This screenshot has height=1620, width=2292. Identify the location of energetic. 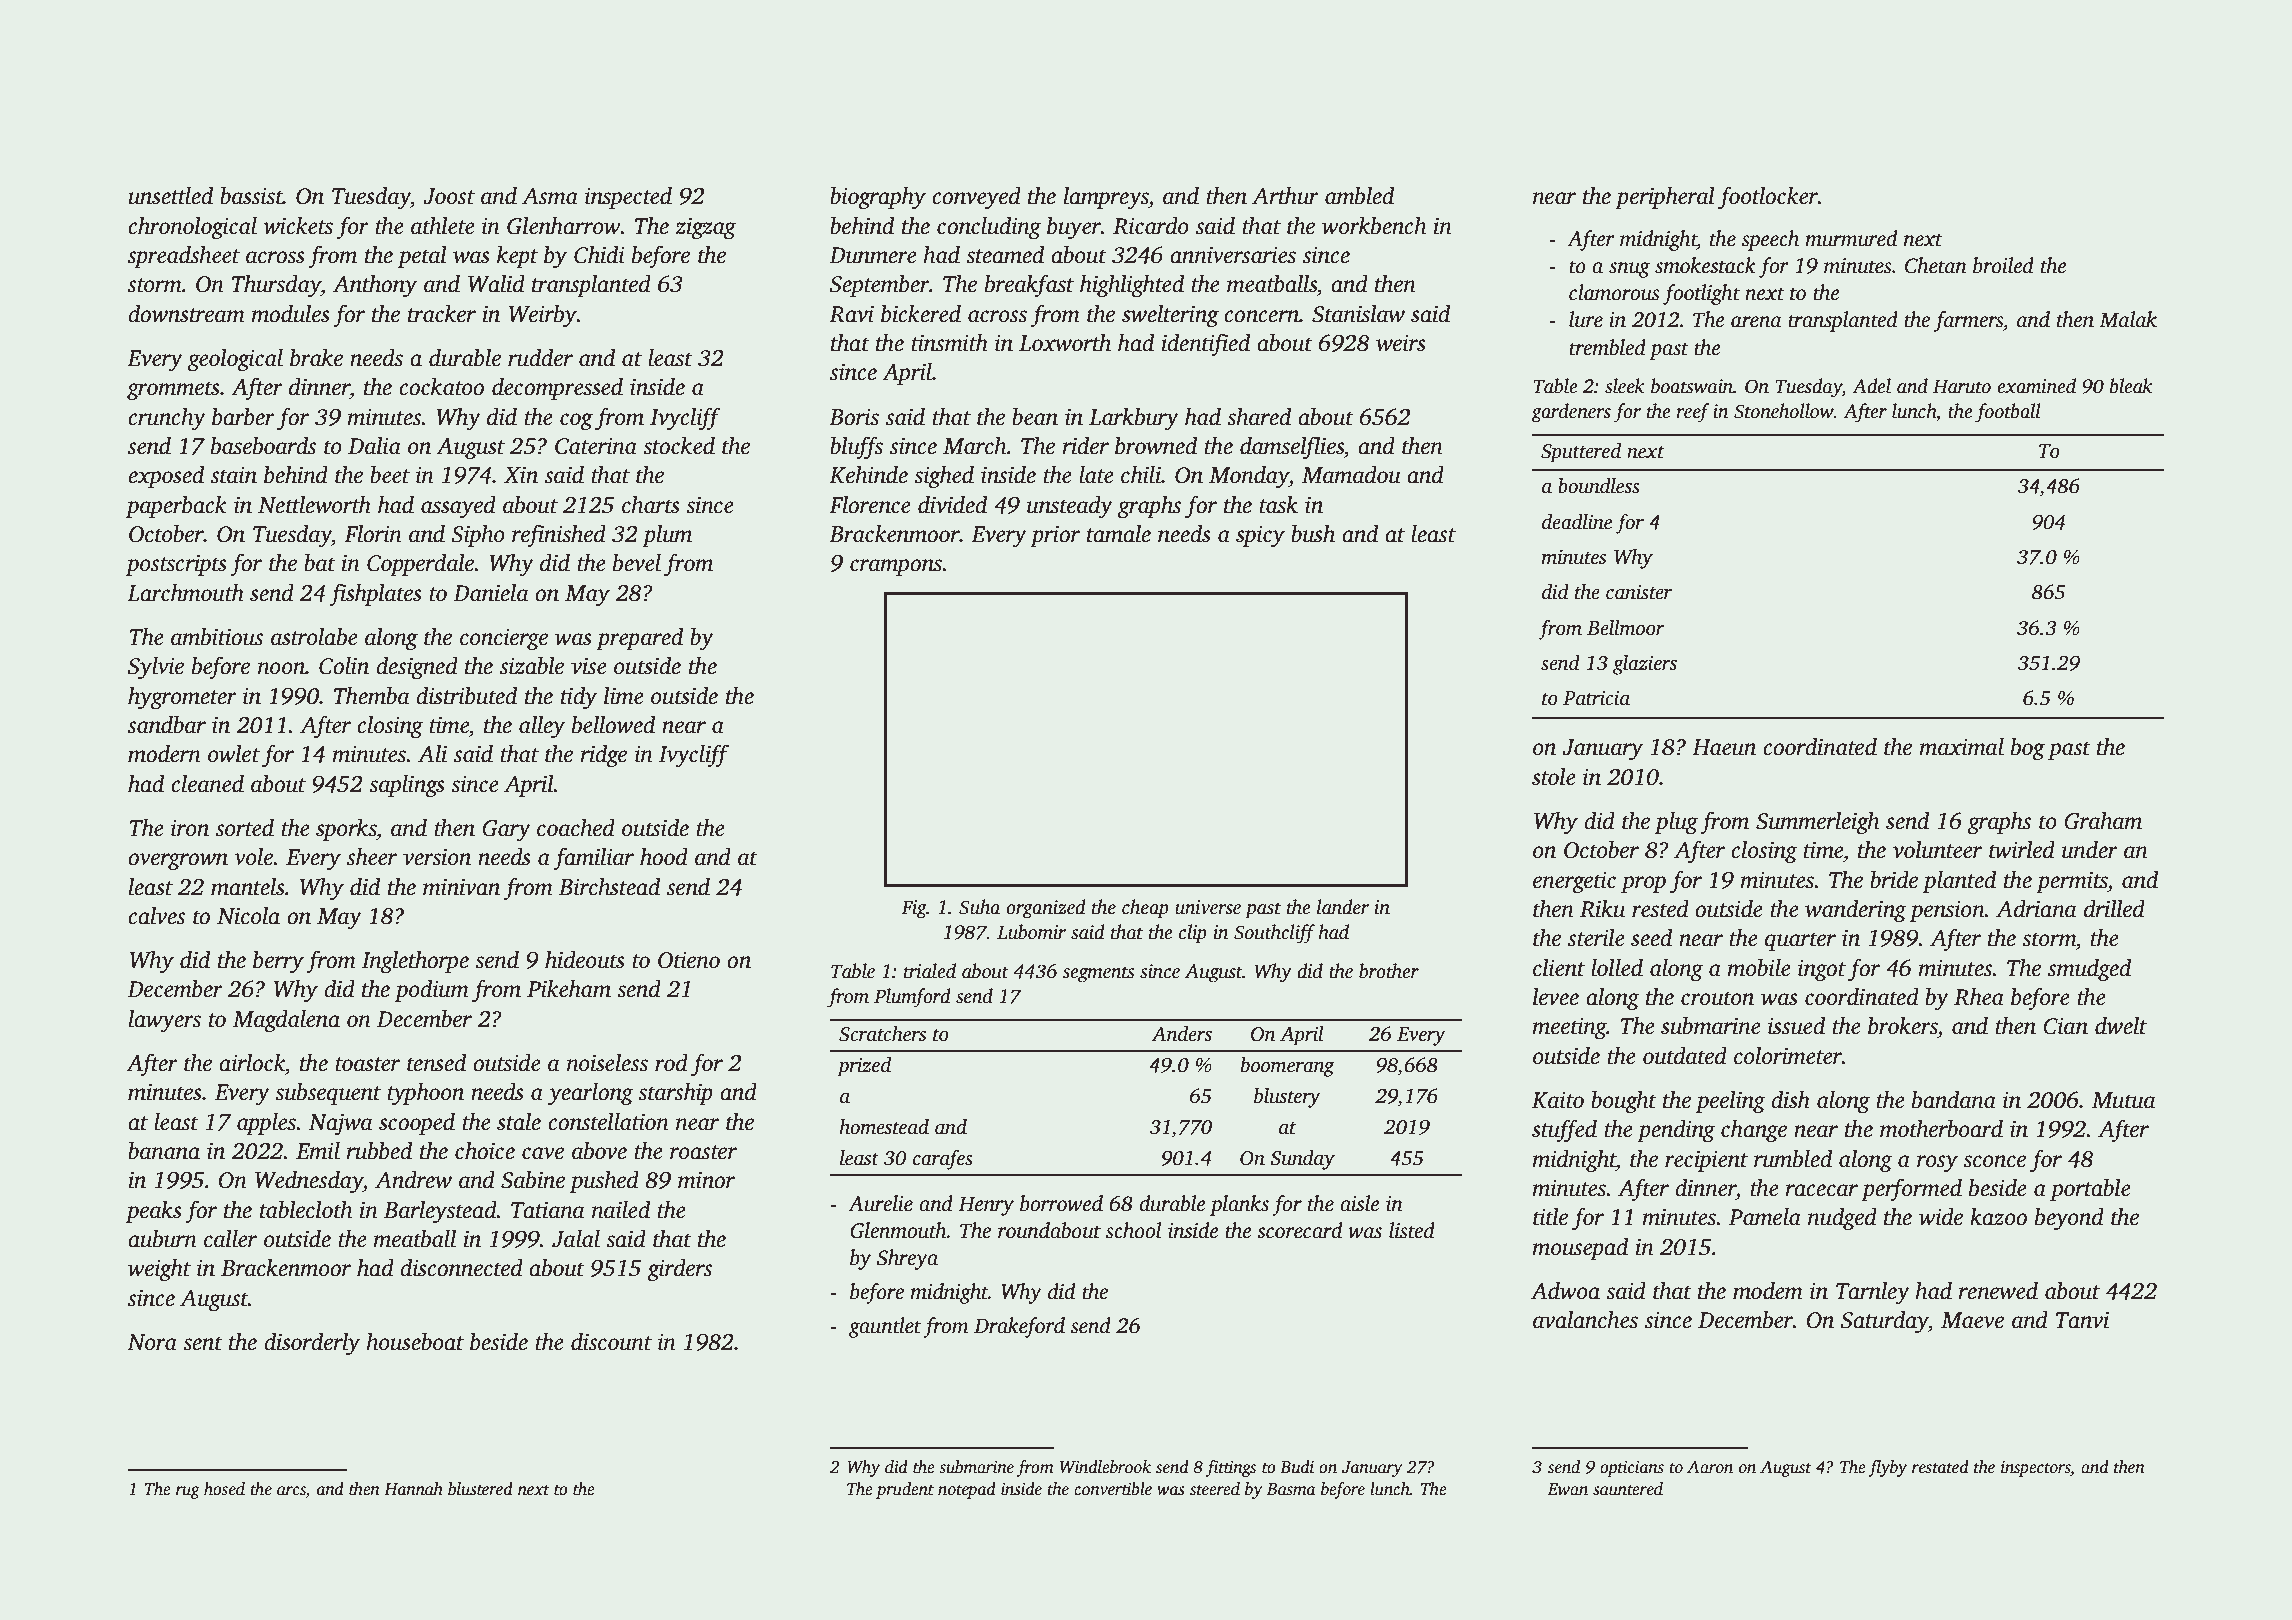
(1574, 882).
